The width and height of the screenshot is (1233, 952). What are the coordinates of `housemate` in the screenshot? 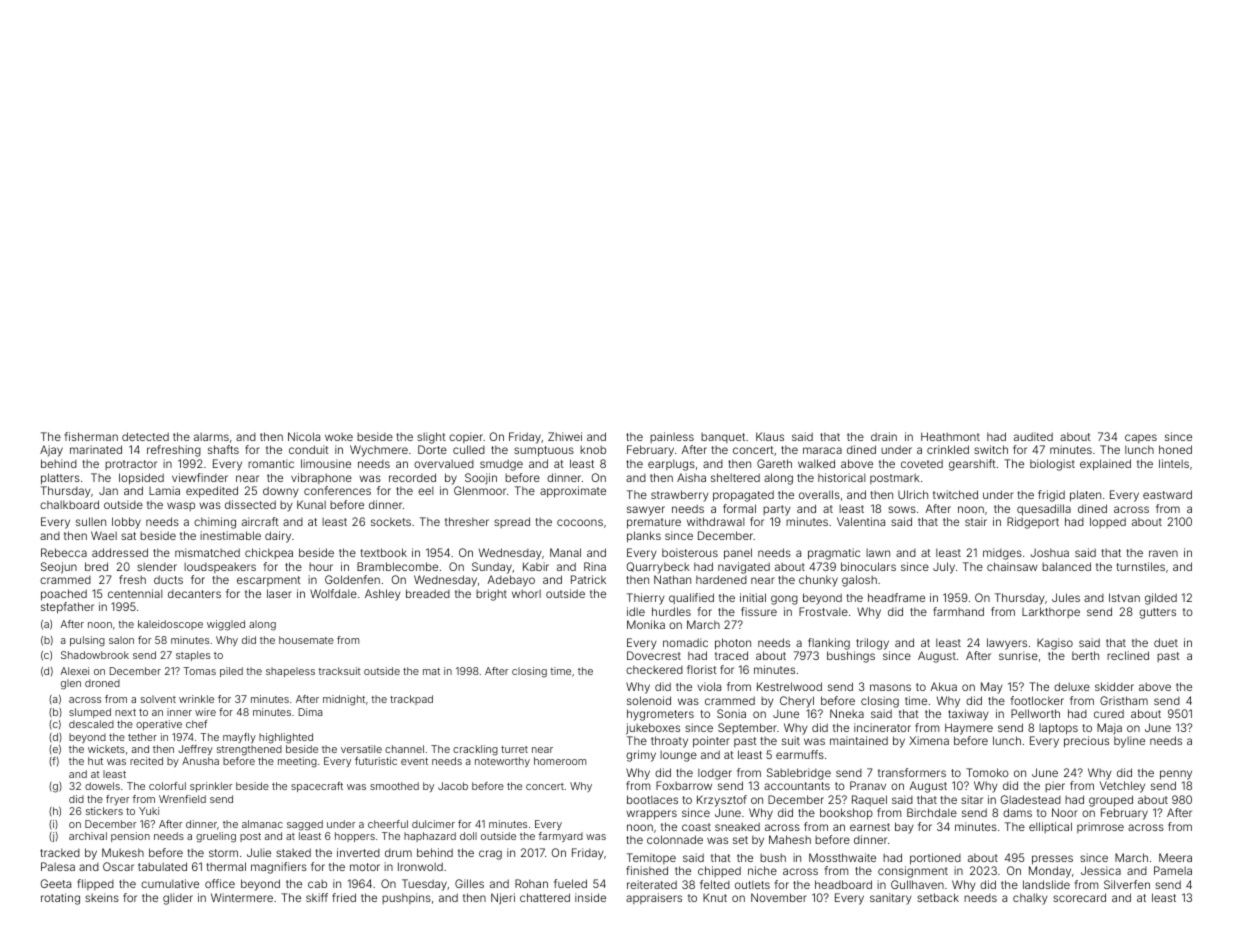 It's located at (306, 640).
